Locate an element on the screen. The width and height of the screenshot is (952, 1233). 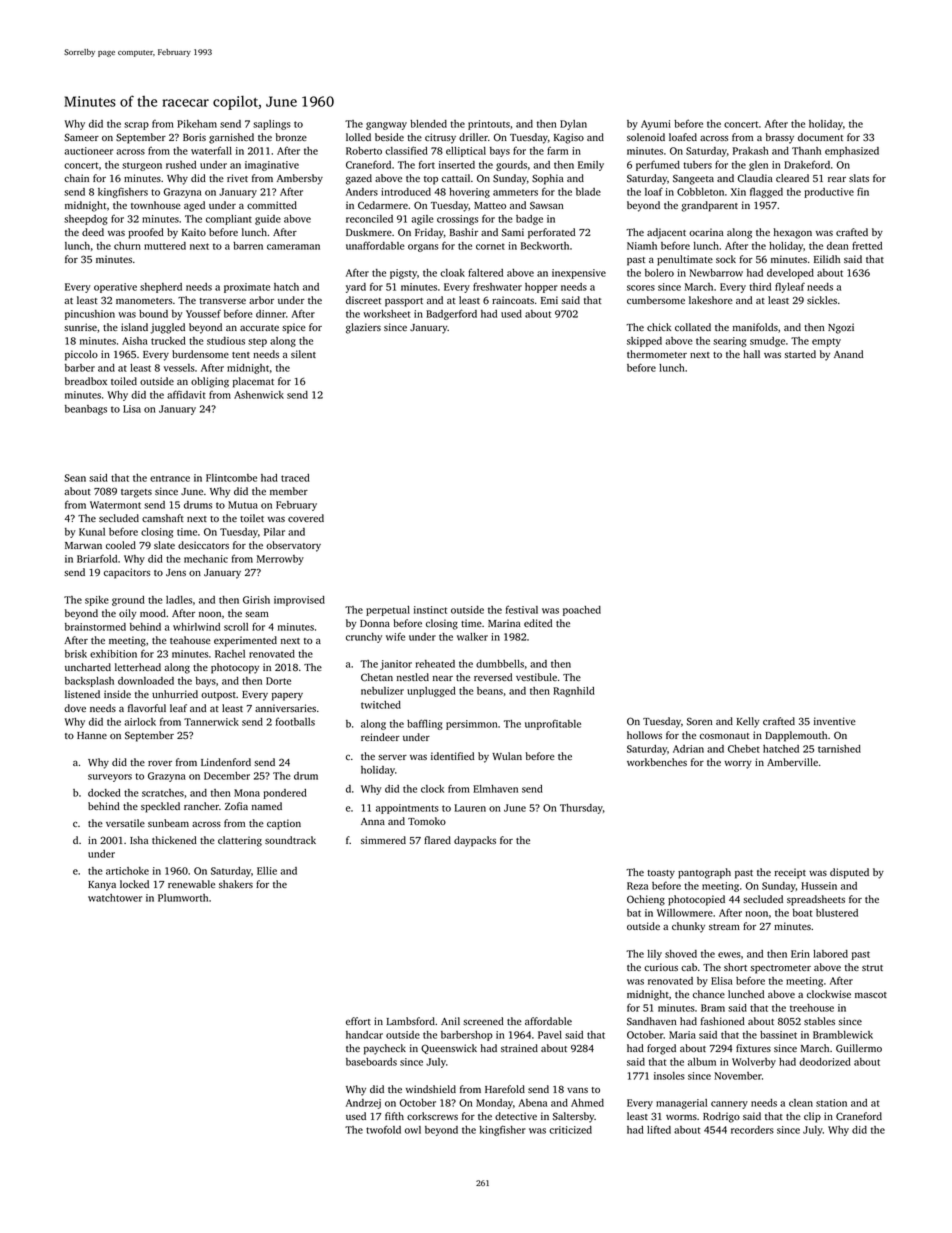
Andrzej is located at coordinates (363, 1104).
